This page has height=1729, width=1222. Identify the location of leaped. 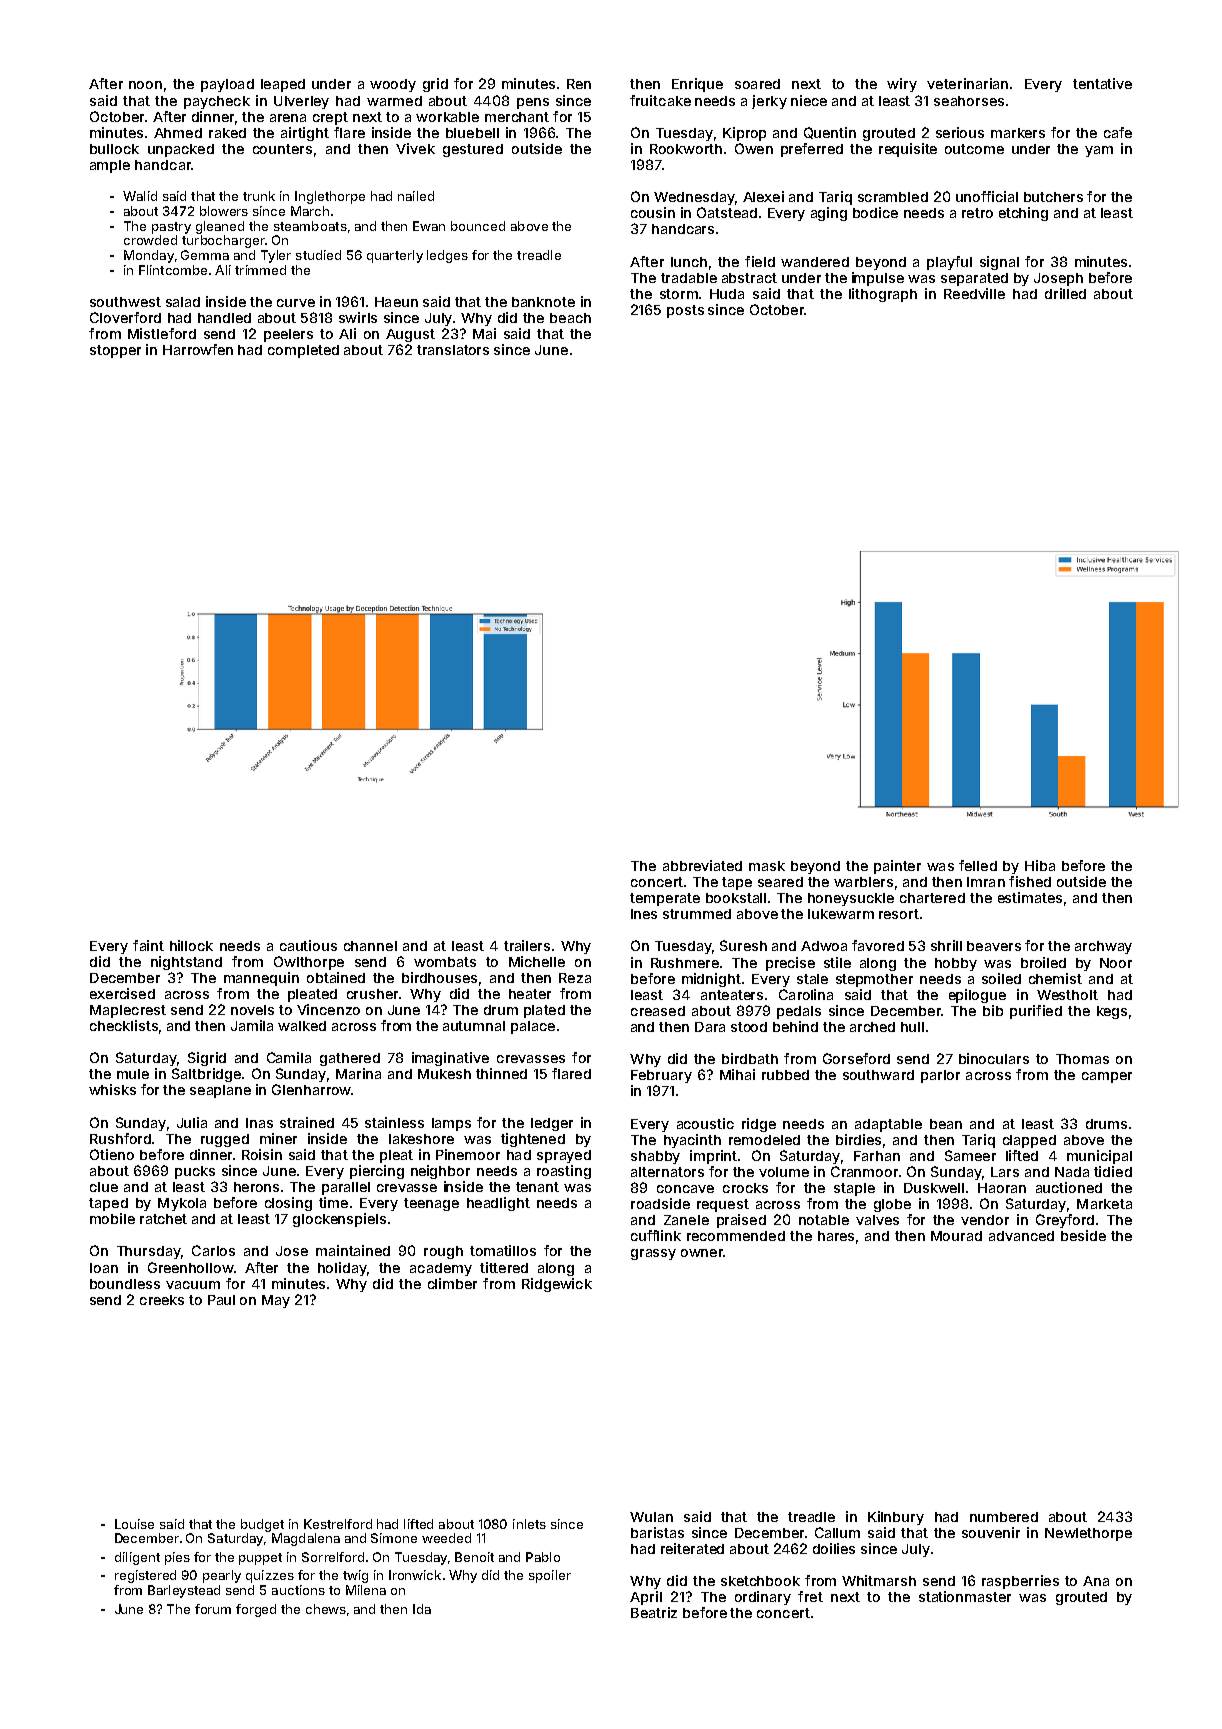
(283, 85).
